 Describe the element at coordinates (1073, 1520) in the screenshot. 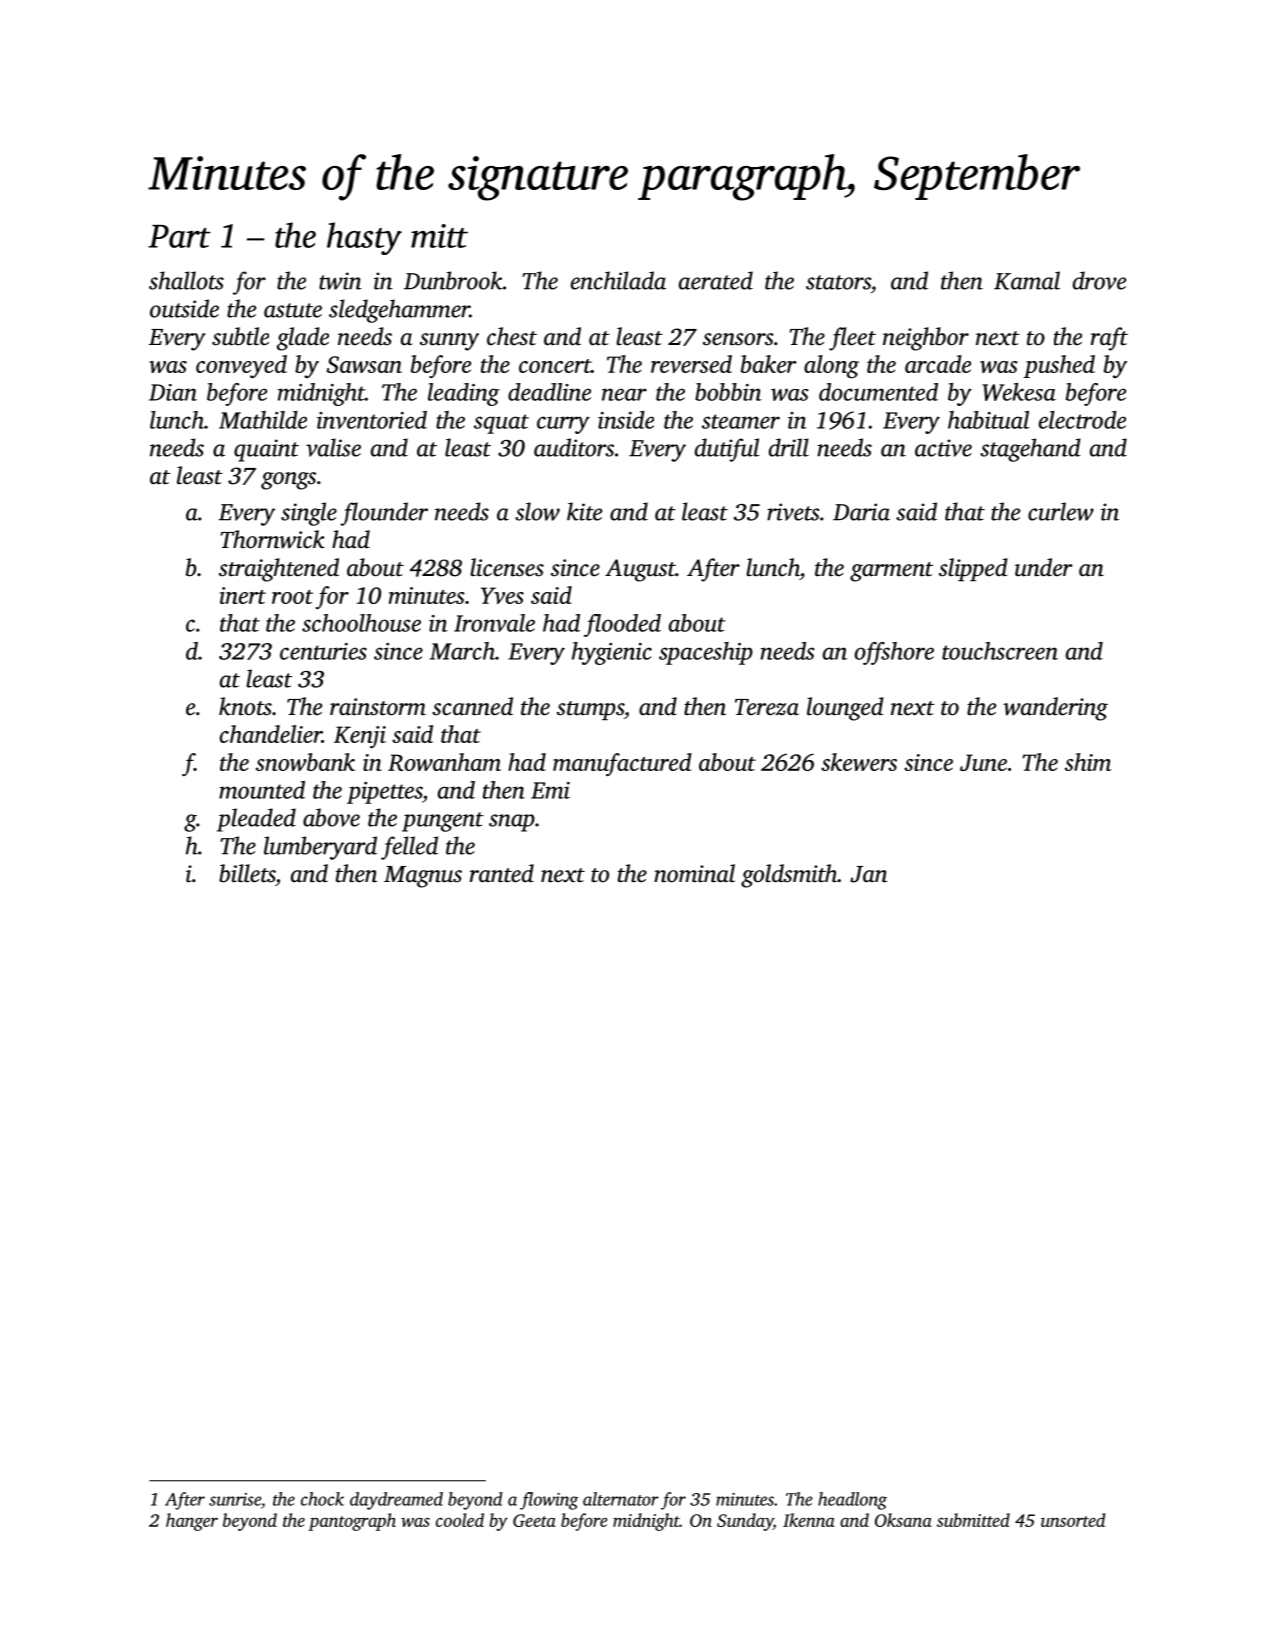

I see `unsorted` at that location.
